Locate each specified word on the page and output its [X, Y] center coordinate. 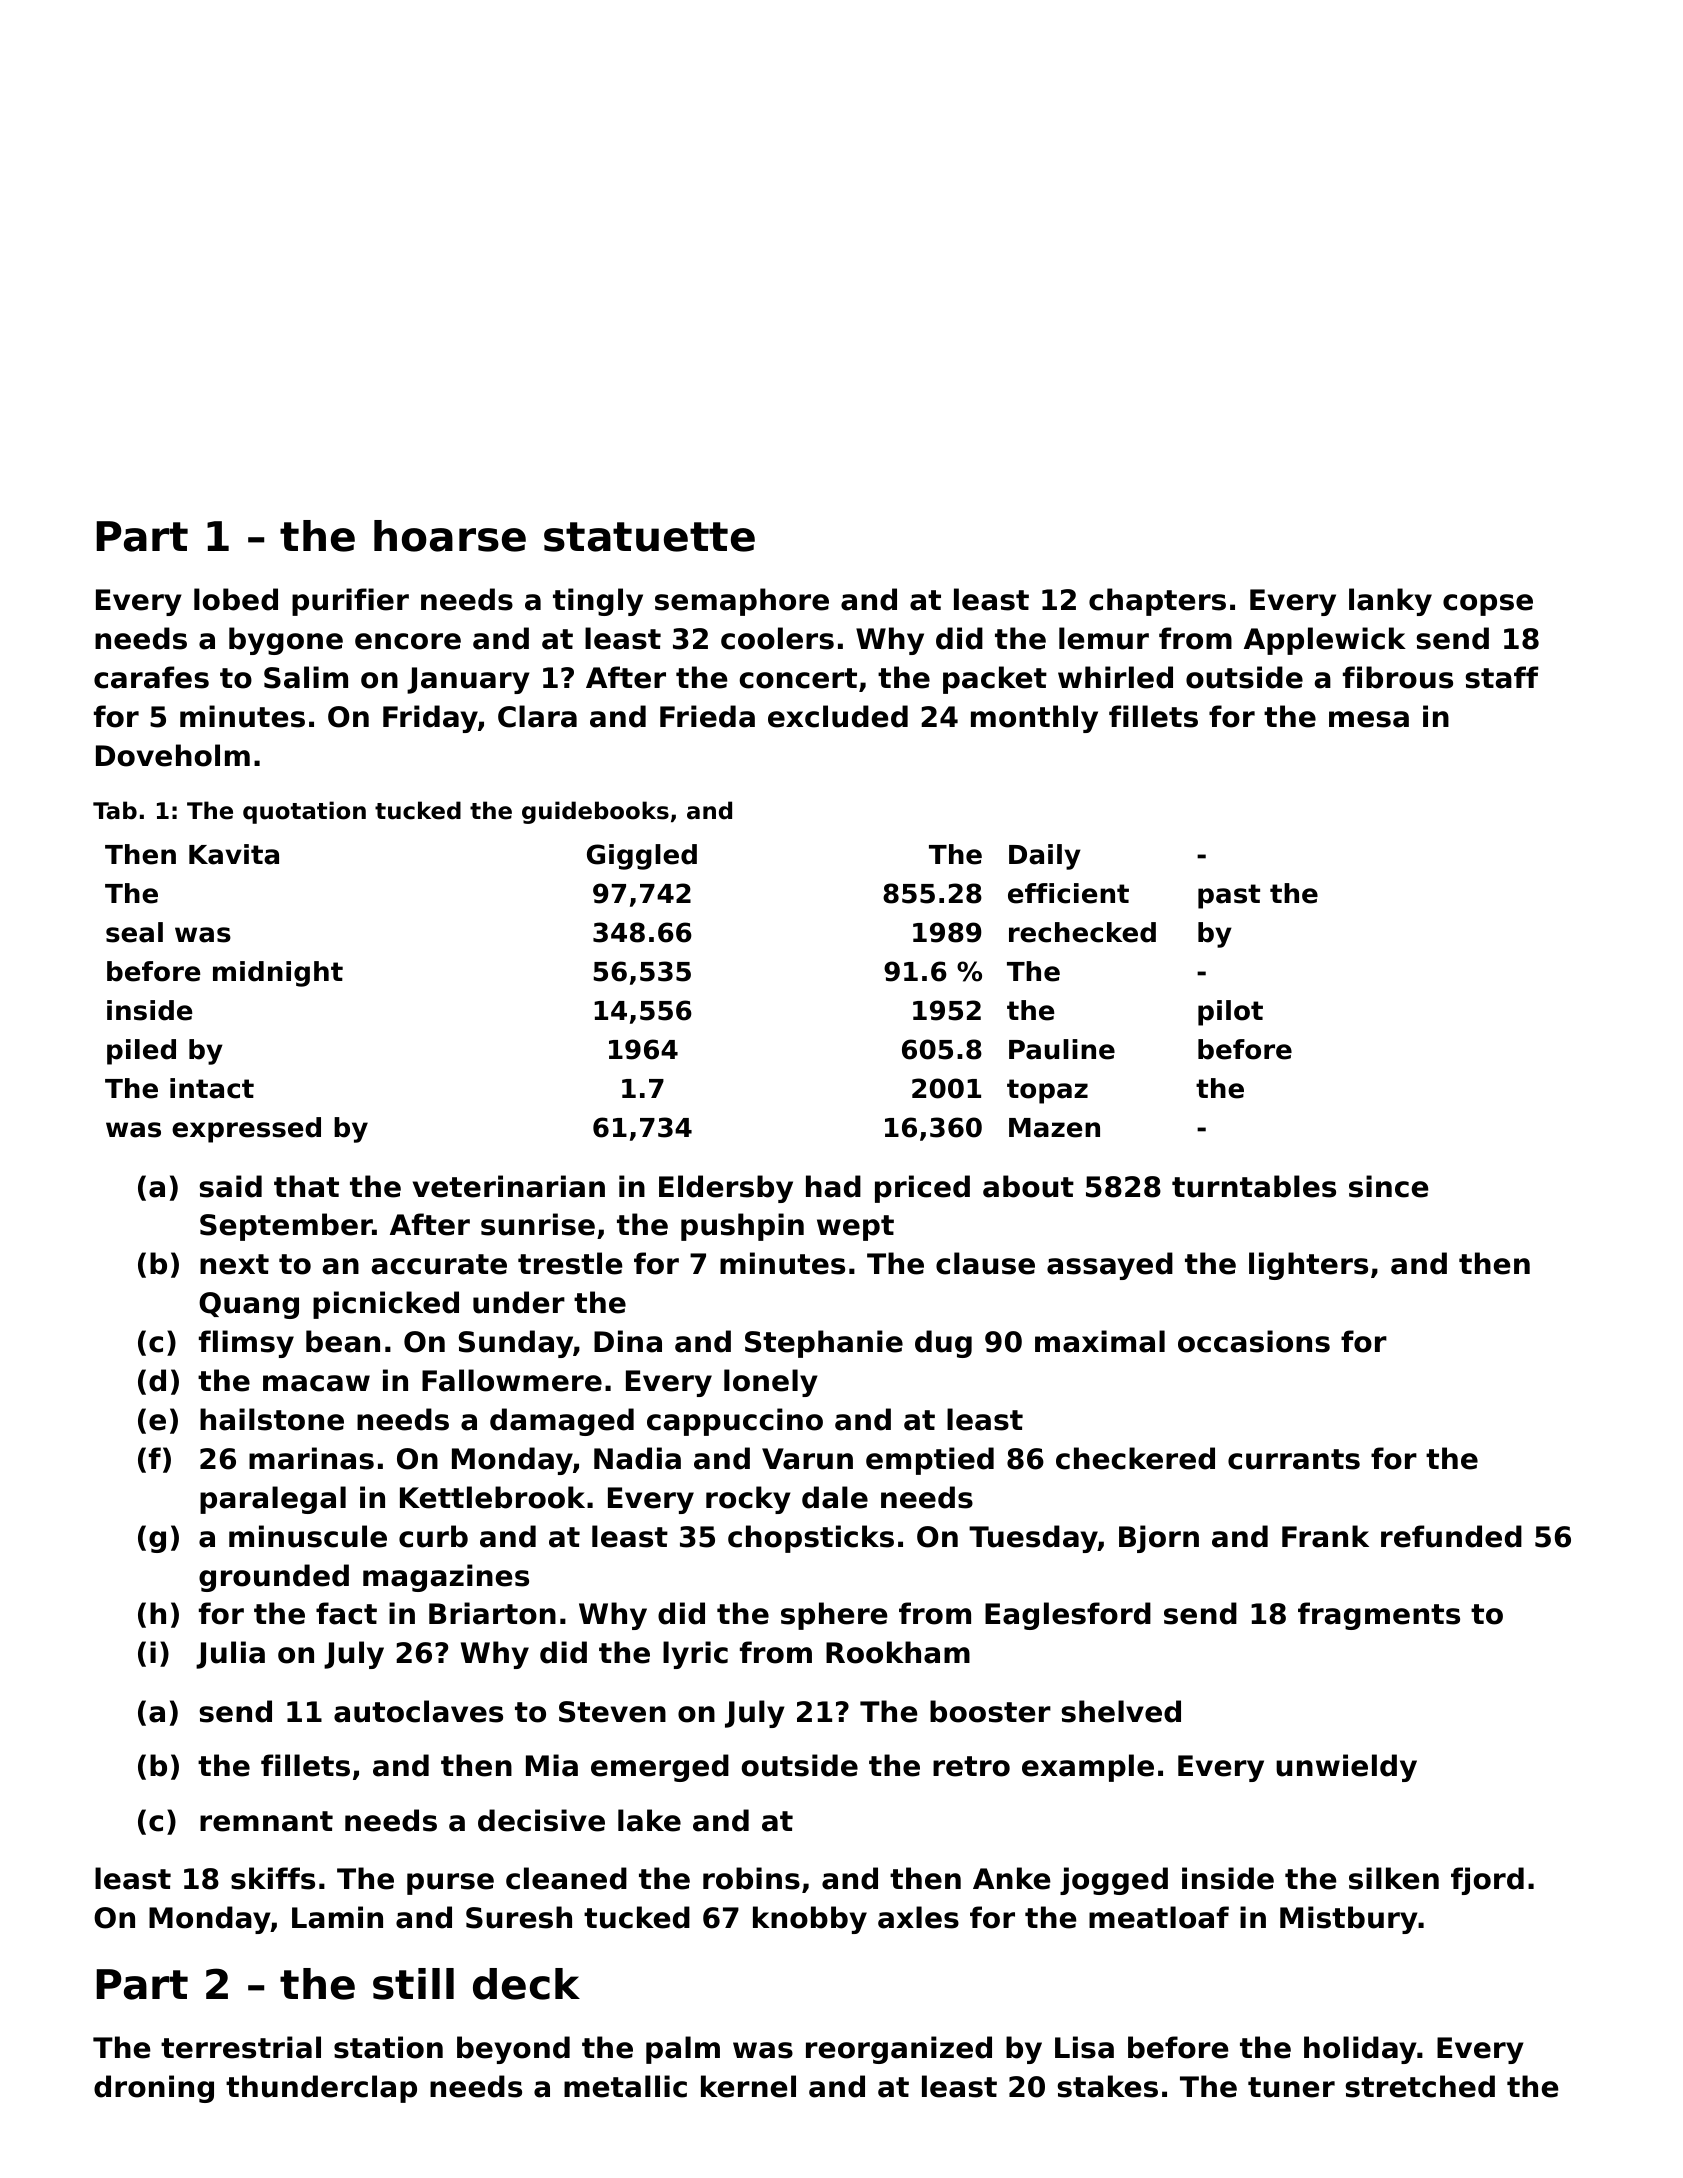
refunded [1451, 1536]
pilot [1230, 1013]
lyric [695, 1655]
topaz [1047, 1091]
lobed [236, 599]
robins [751, 1878]
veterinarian [509, 1186]
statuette [649, 537]
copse [1488, 605]
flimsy [246, 1344]
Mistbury [1349, 1920]
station [388, 2047]
